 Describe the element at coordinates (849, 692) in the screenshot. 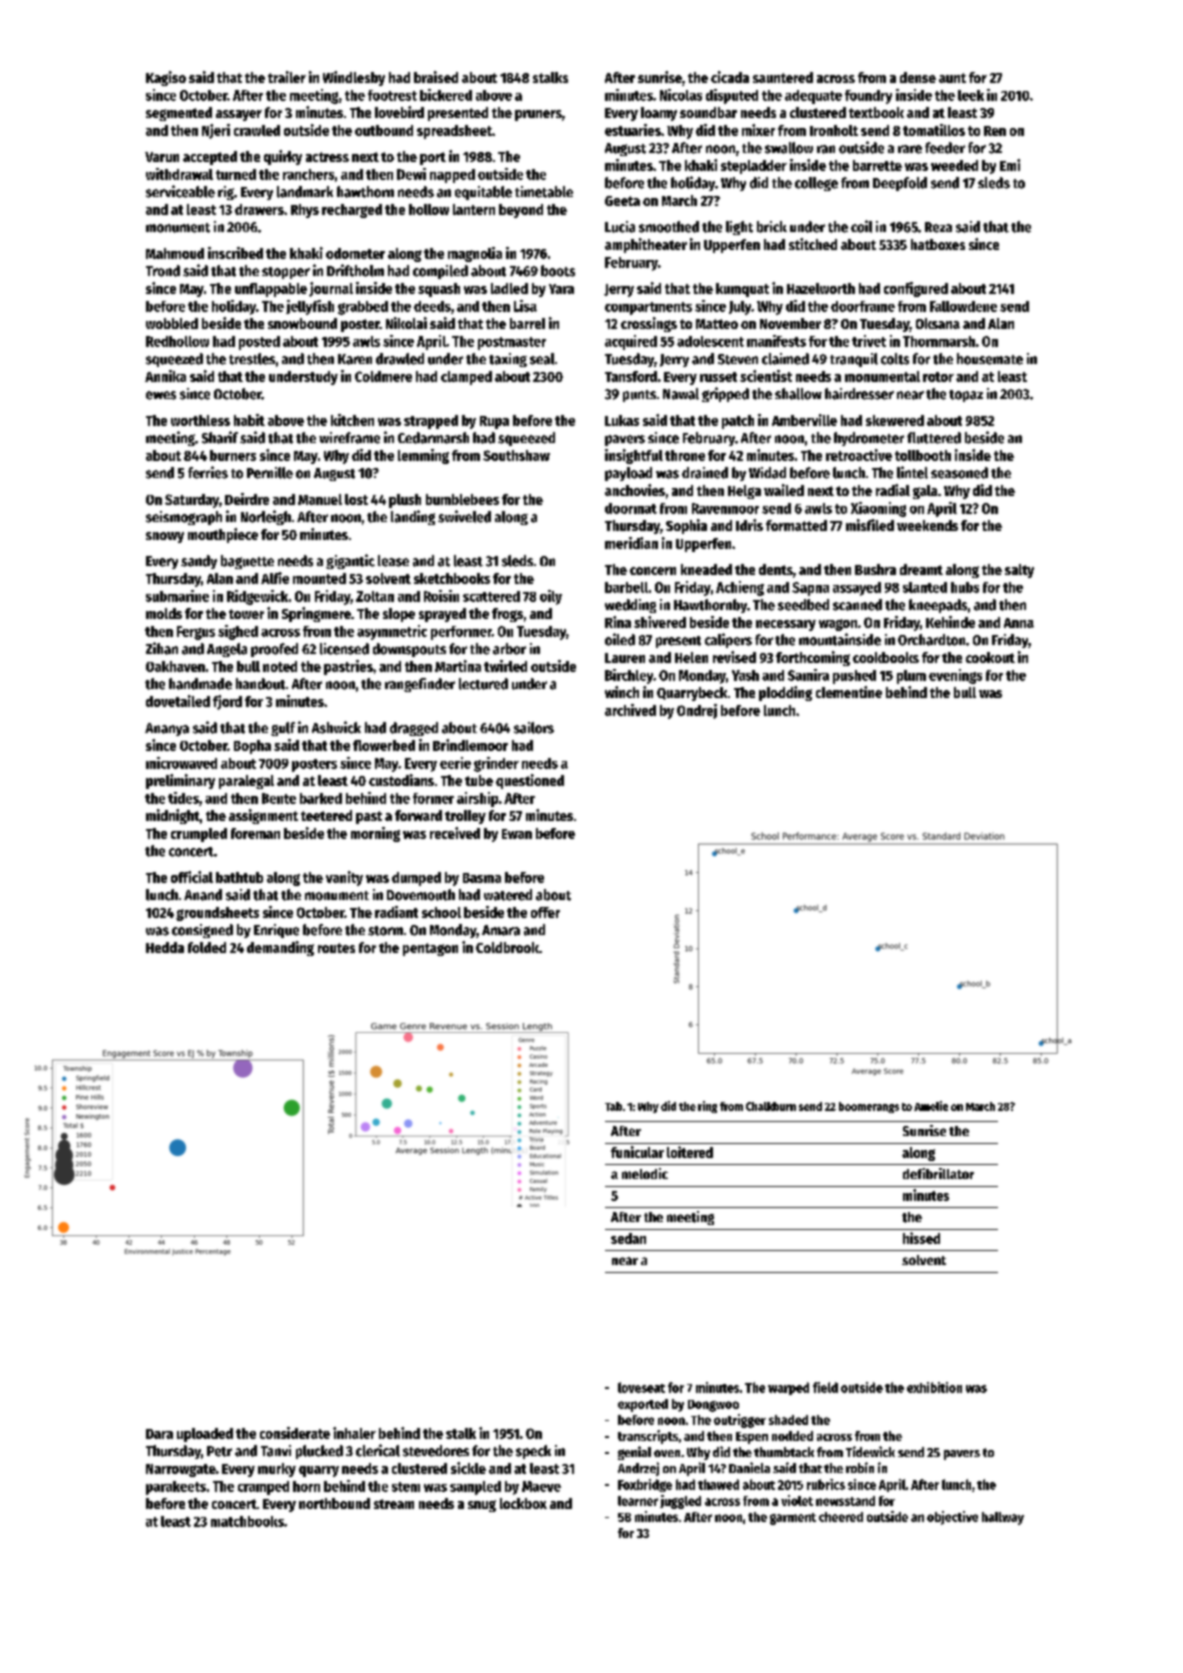

I see `clementine` at that location.
